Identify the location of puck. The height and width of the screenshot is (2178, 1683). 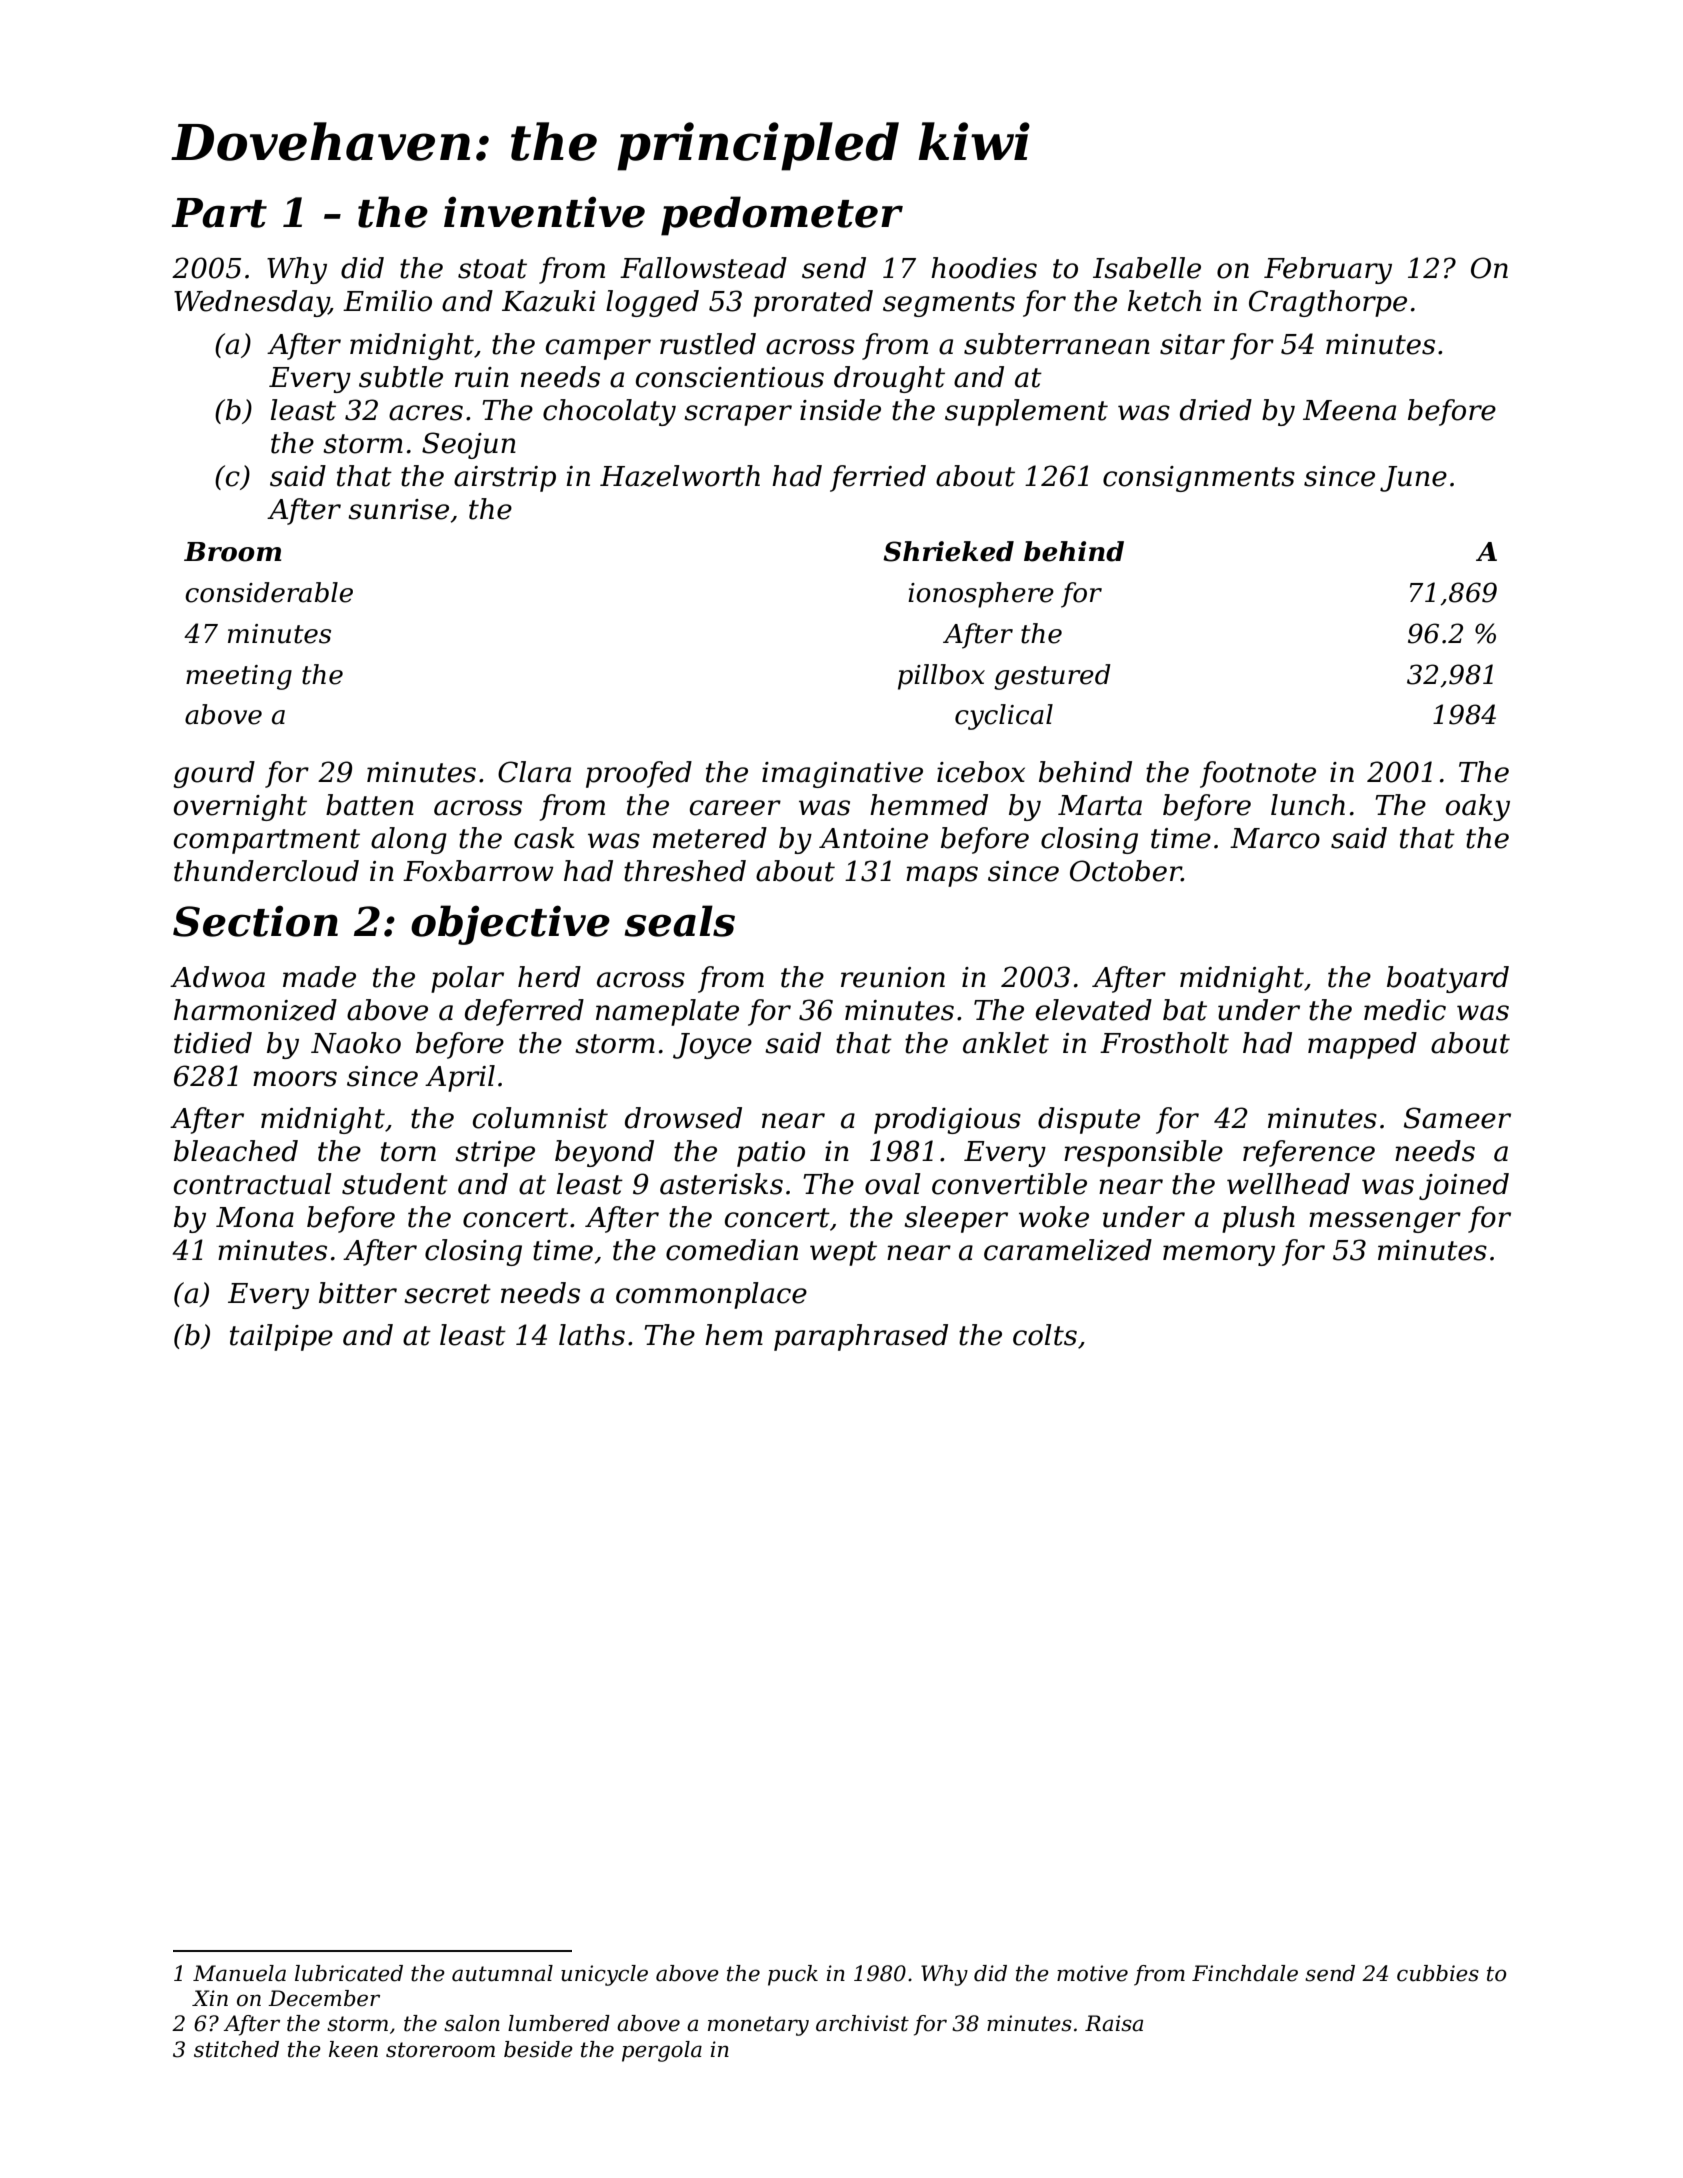
(793, 1975).
